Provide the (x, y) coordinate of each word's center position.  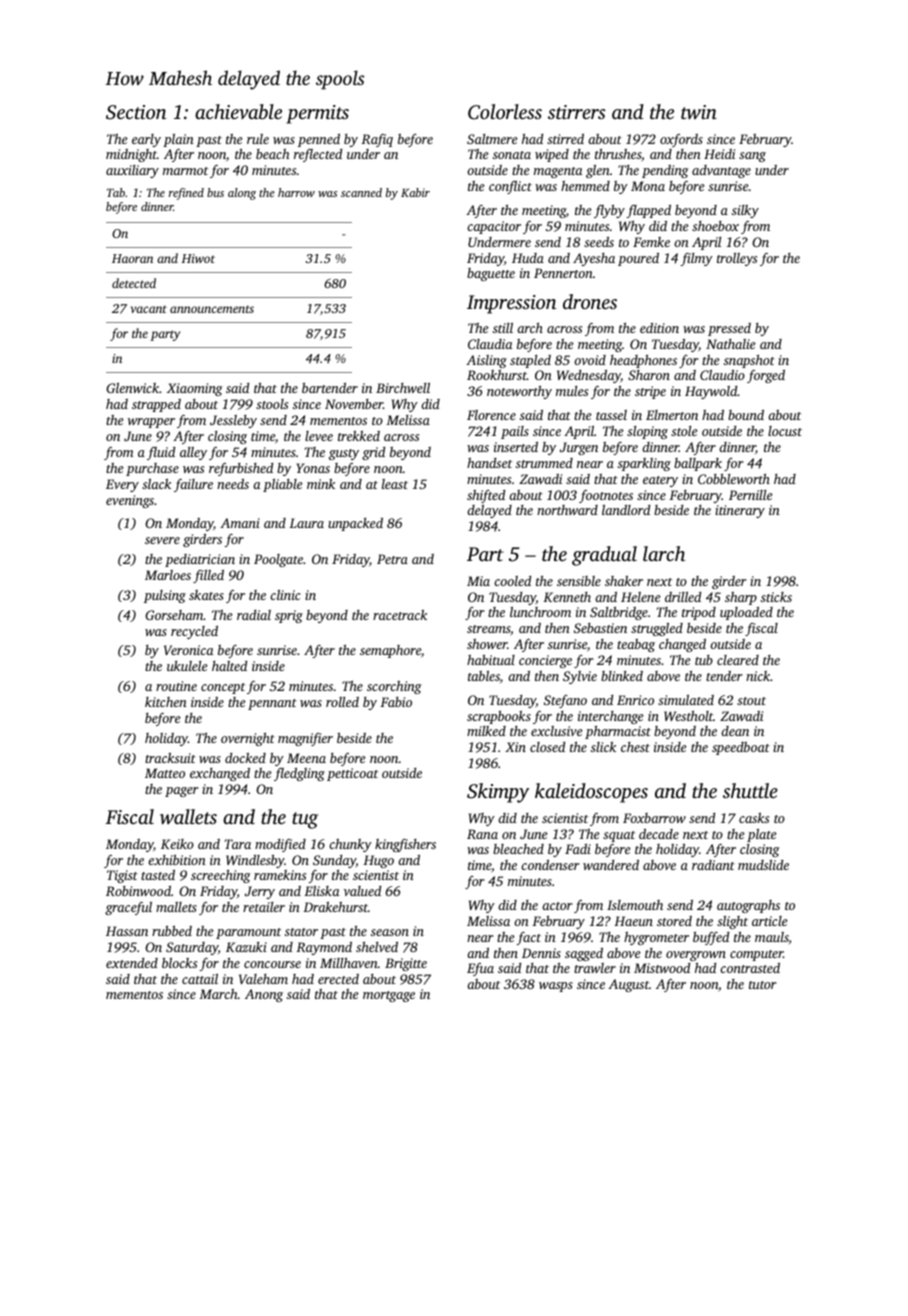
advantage (721, 171)
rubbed (172, 931)
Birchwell (403, 388)
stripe (650, 392)
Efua (480, 969)
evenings (130, 501)
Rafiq (377, 140)
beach (273, 154)
